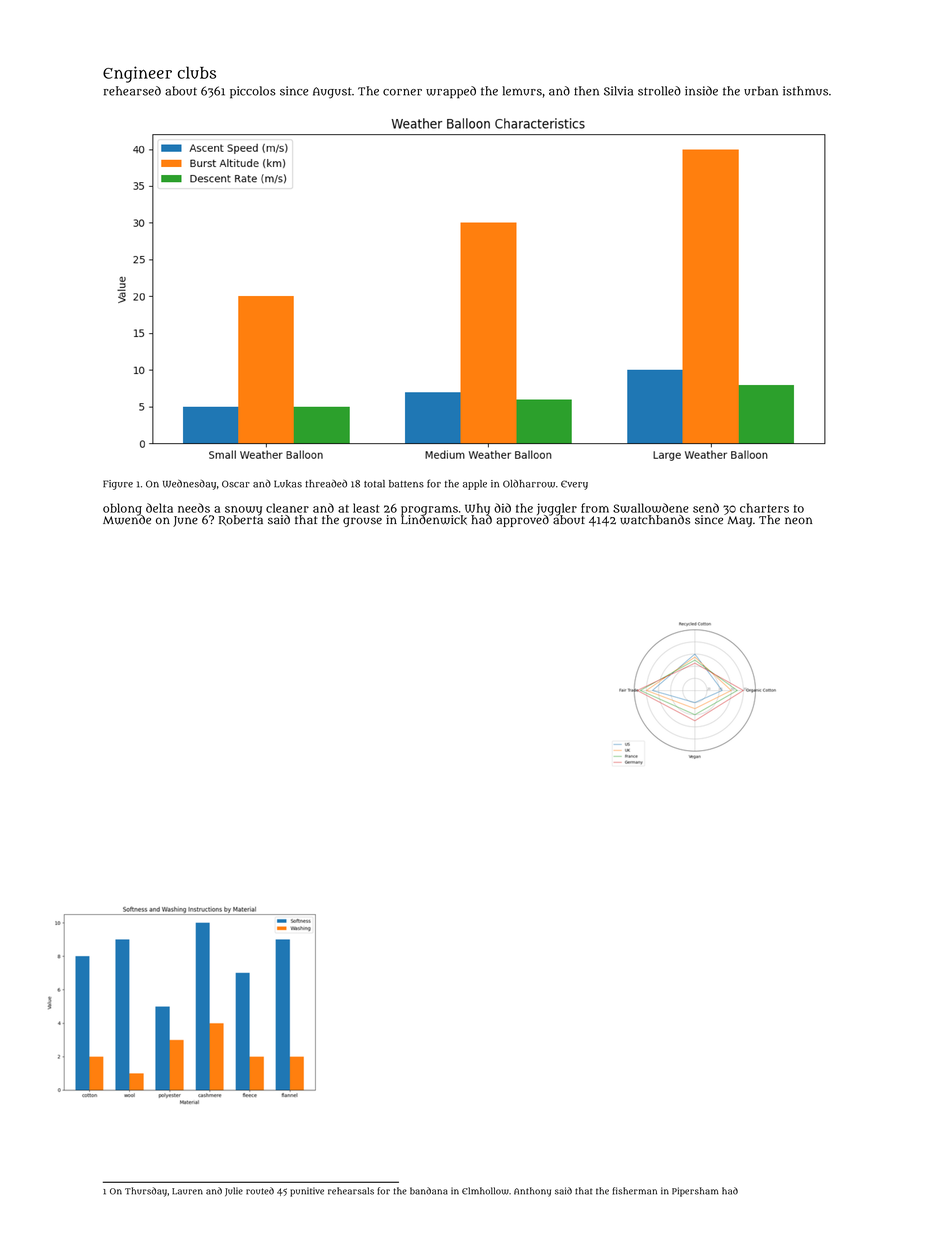  Describe the element at coordinates (586, 91) in the image. I see `then` at that location.
